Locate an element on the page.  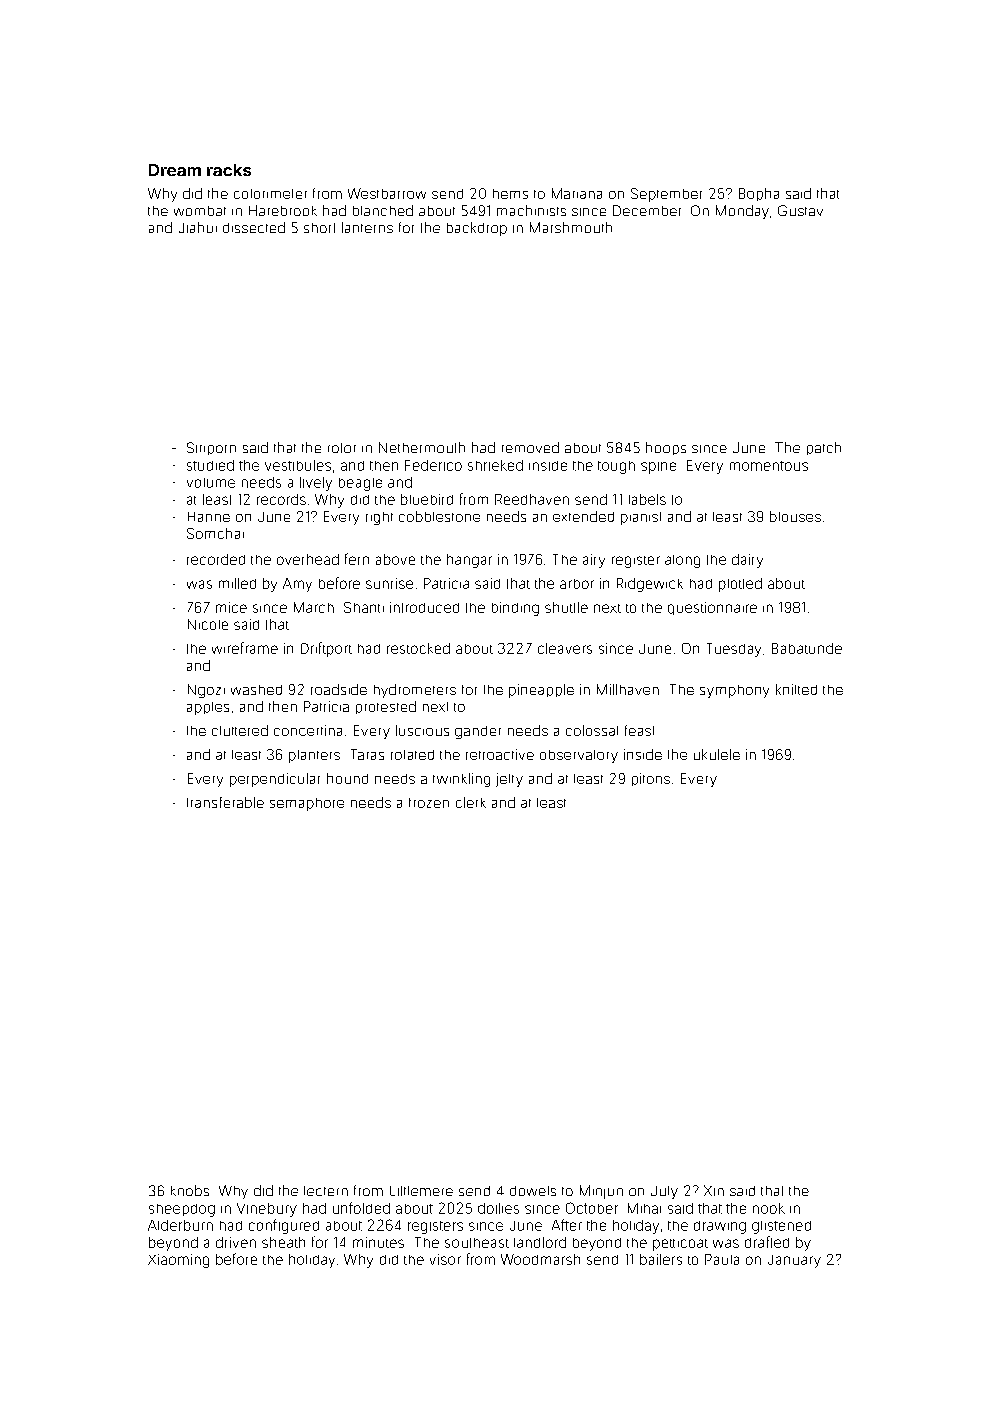
Siriporn is located at coordinates (211, 448).
